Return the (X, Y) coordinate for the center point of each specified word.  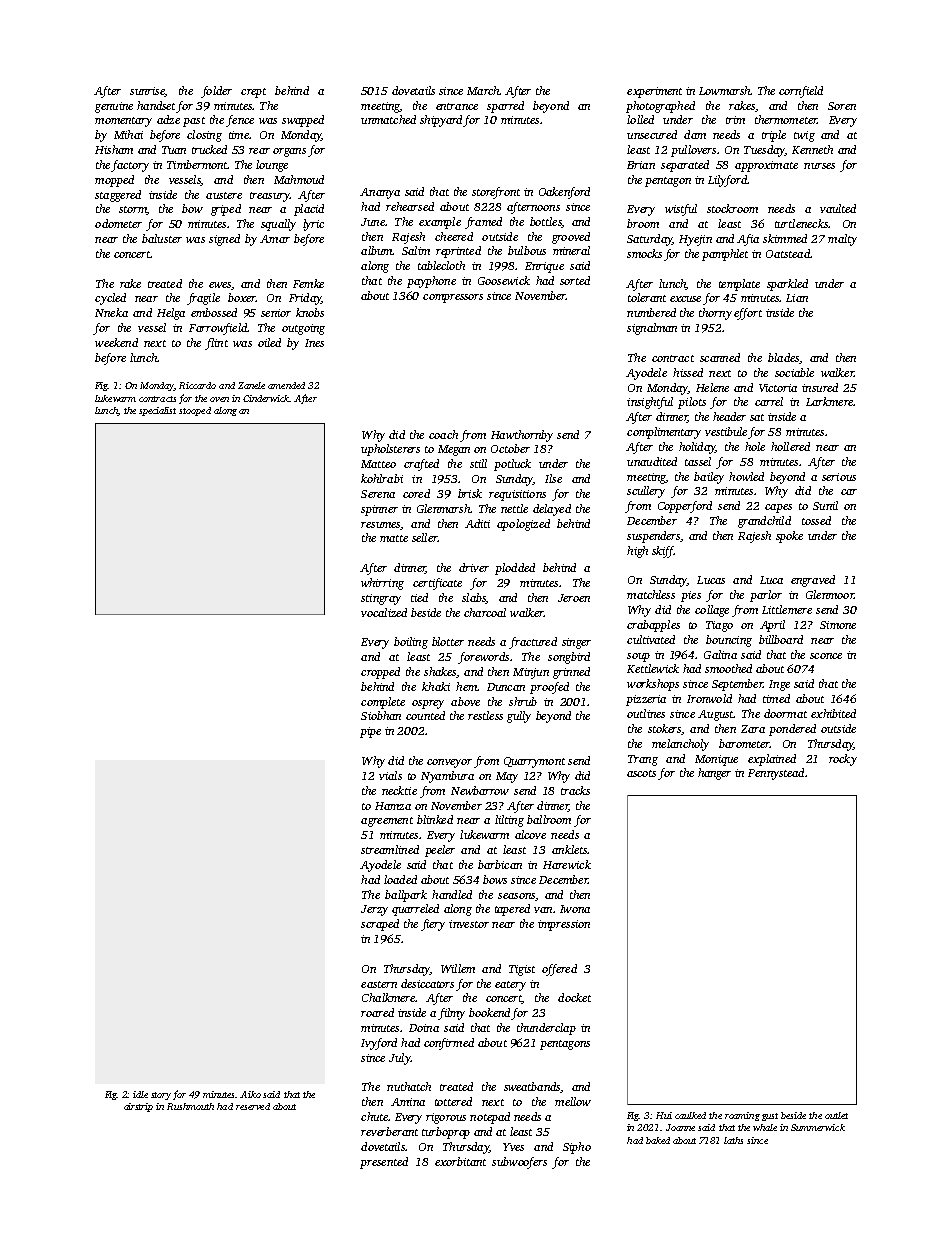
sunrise (147, 91)
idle (140, 1094)
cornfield (801, 92)
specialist (157, 411)
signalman (652, 329)
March (483, 90)
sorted (575, 280)
